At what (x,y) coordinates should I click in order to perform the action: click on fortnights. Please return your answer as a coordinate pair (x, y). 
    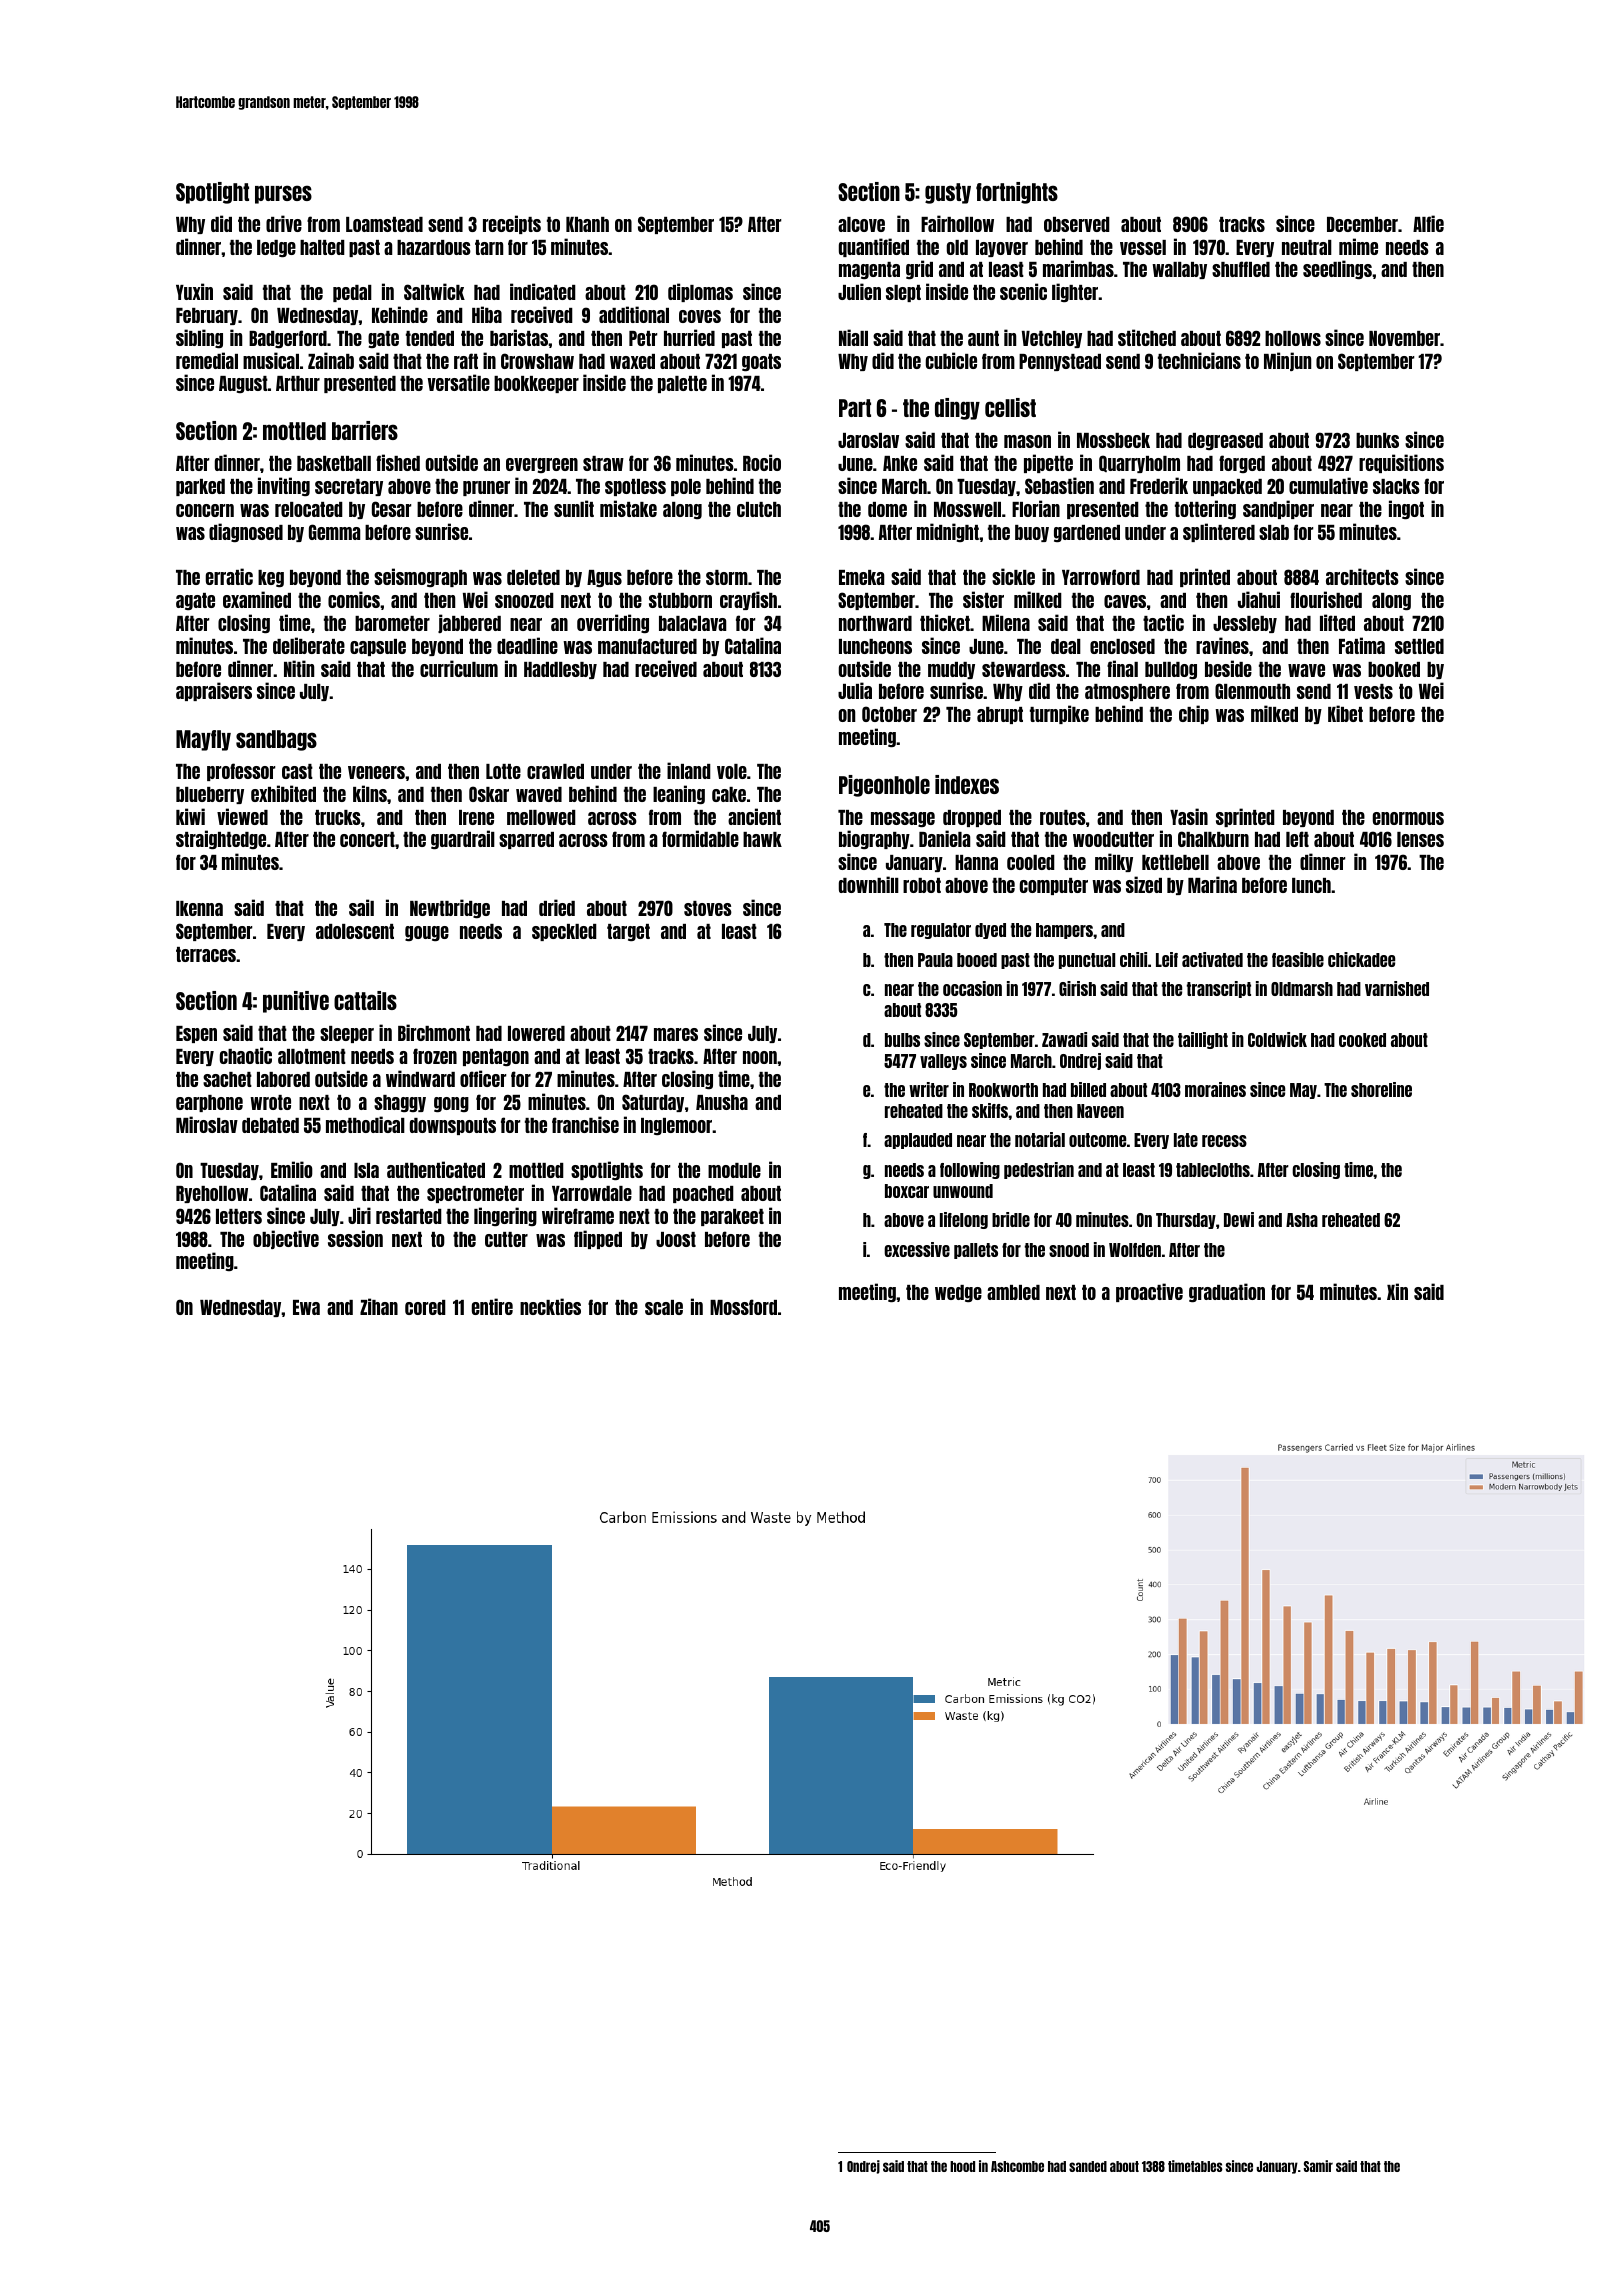
    Looking at the image, I should click on (1017, 193).
